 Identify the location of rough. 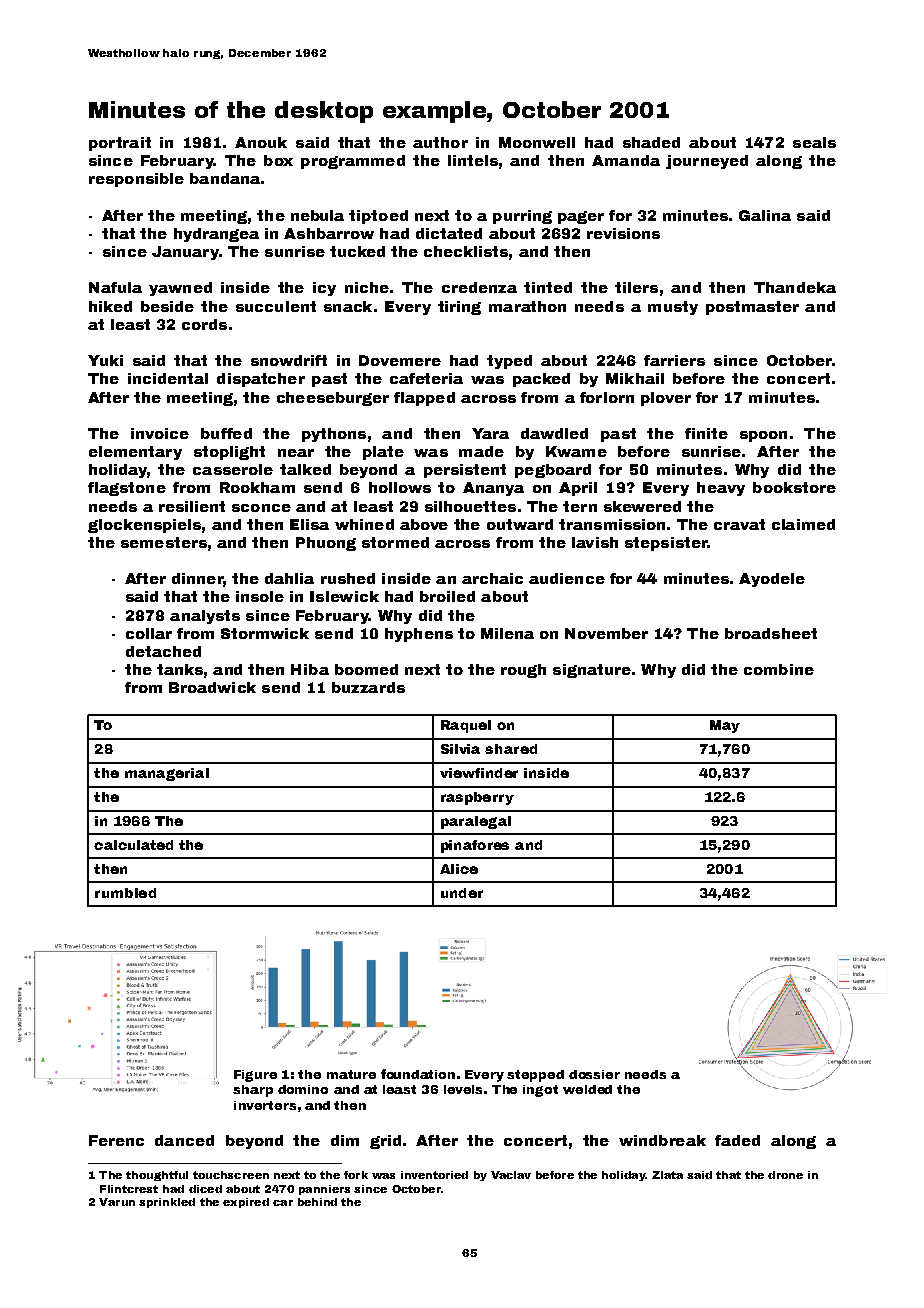
(523, 671).
